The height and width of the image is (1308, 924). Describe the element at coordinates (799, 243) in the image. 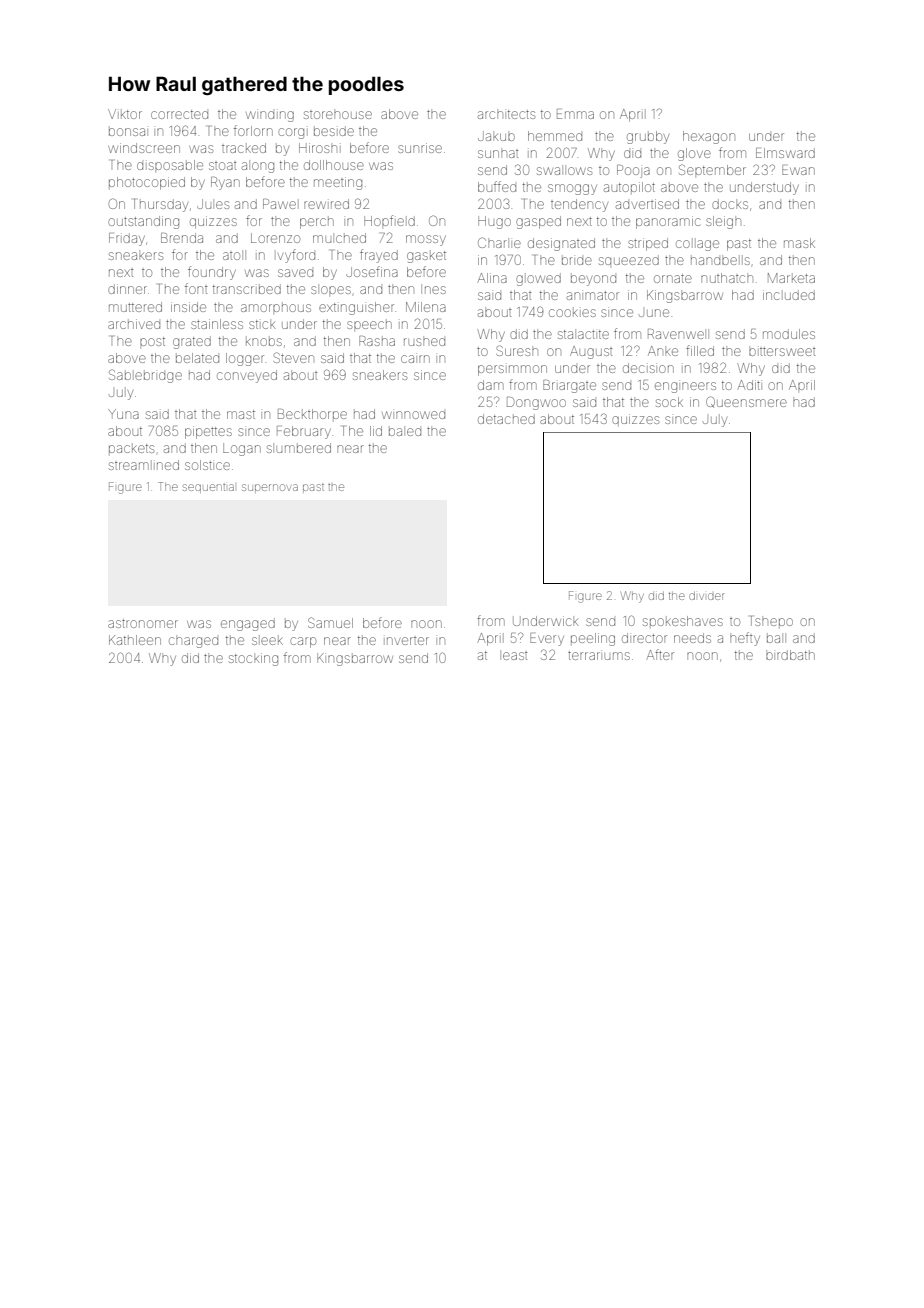

I see `mask` at that location.
